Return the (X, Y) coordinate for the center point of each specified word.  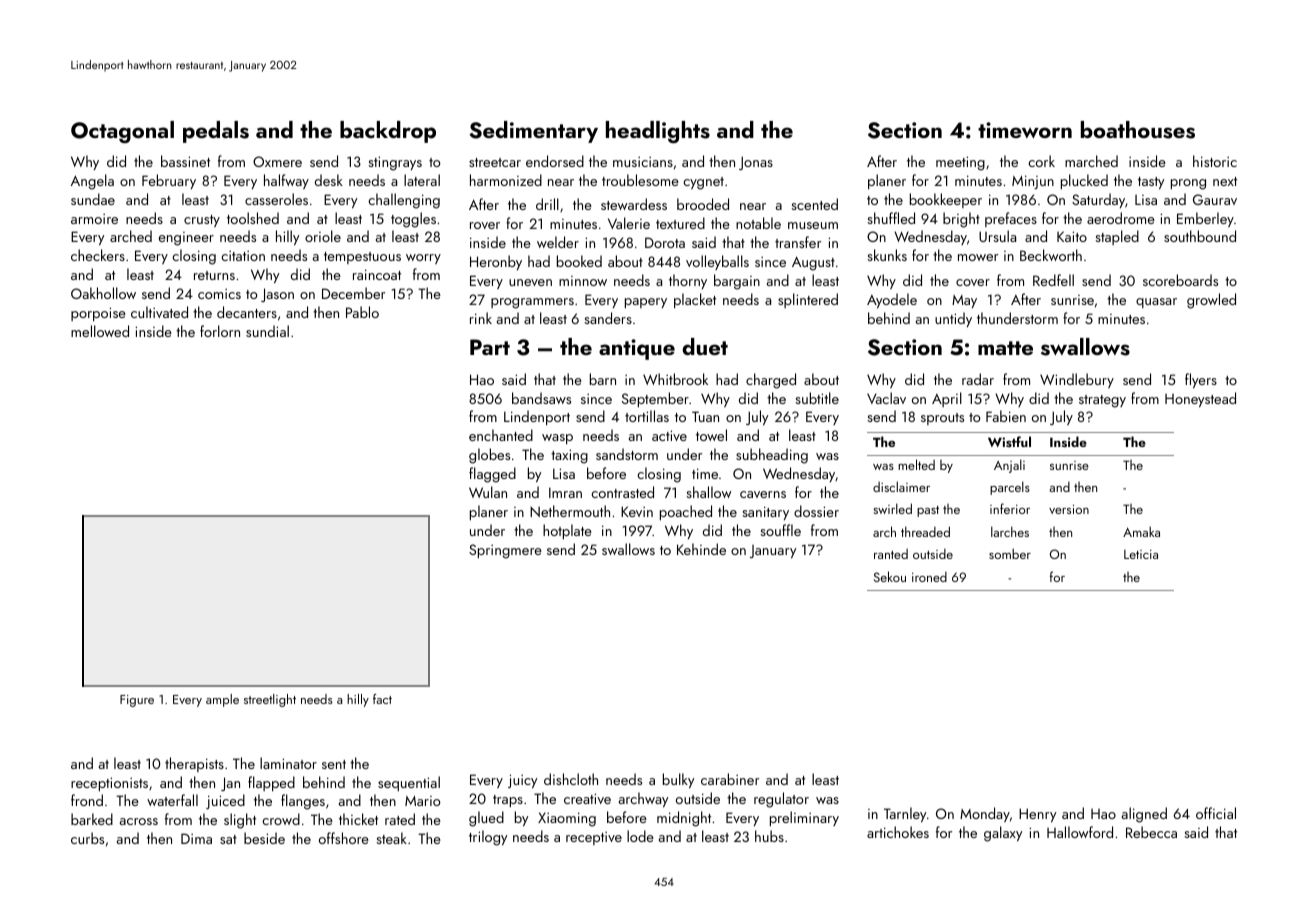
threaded (925, 531)
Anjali (1009, 466)
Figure (137, 701)
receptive (594, 838)
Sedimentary (533, 132)
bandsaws (541, 398)
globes (489, 456)
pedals (216, 132)
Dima (196, 838)
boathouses (1138, 130)
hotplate (567, 531)
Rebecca (1151, 832)
